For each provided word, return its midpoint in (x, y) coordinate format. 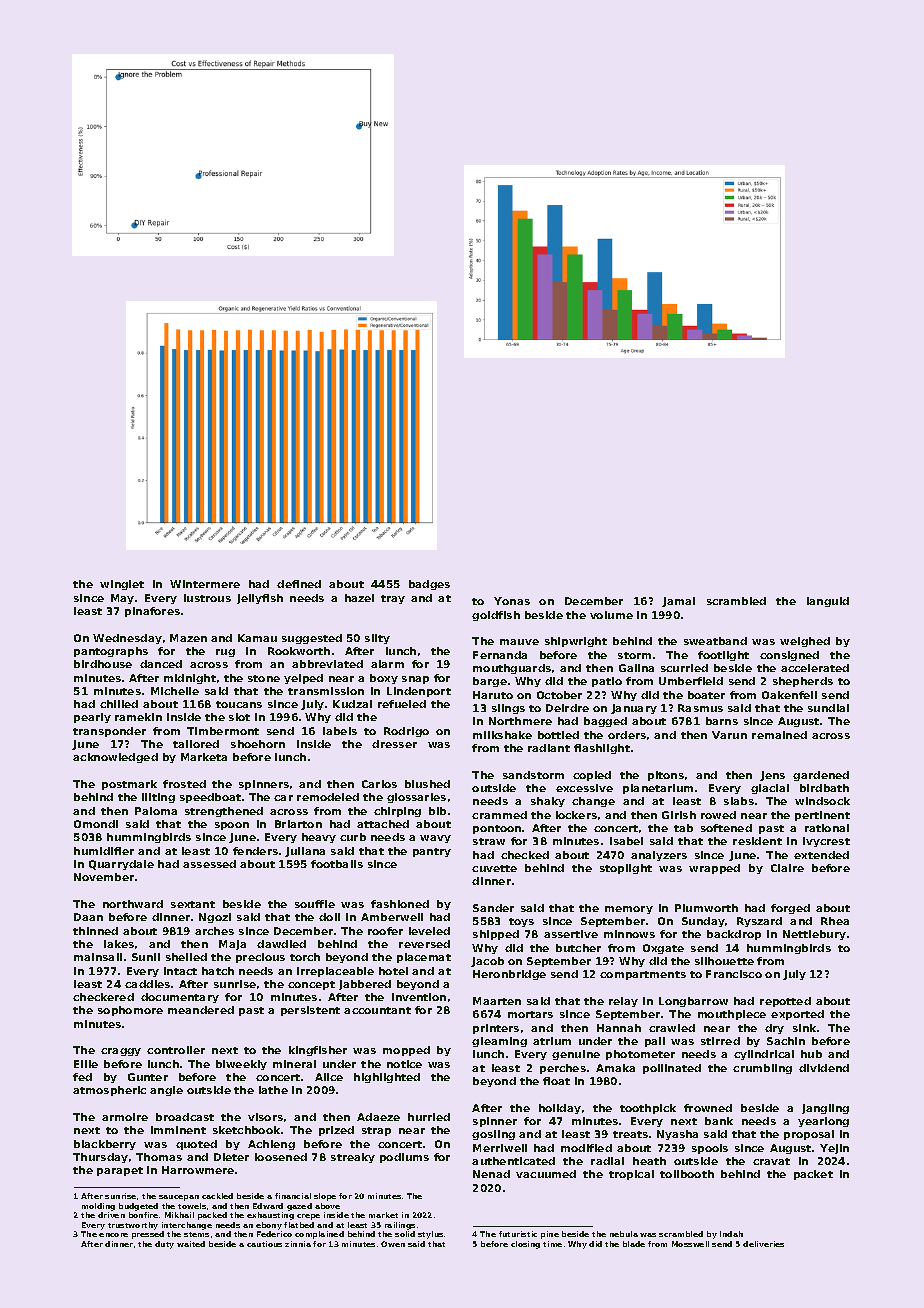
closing (525, 1245)
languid (828, 602)
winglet (122, 585)
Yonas (512, 601)
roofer (385, 931)
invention (419, 997)
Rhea (835, 921)
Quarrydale (121, 865)
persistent (310, 1011)
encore (113, 1235)
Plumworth (706, 908)
